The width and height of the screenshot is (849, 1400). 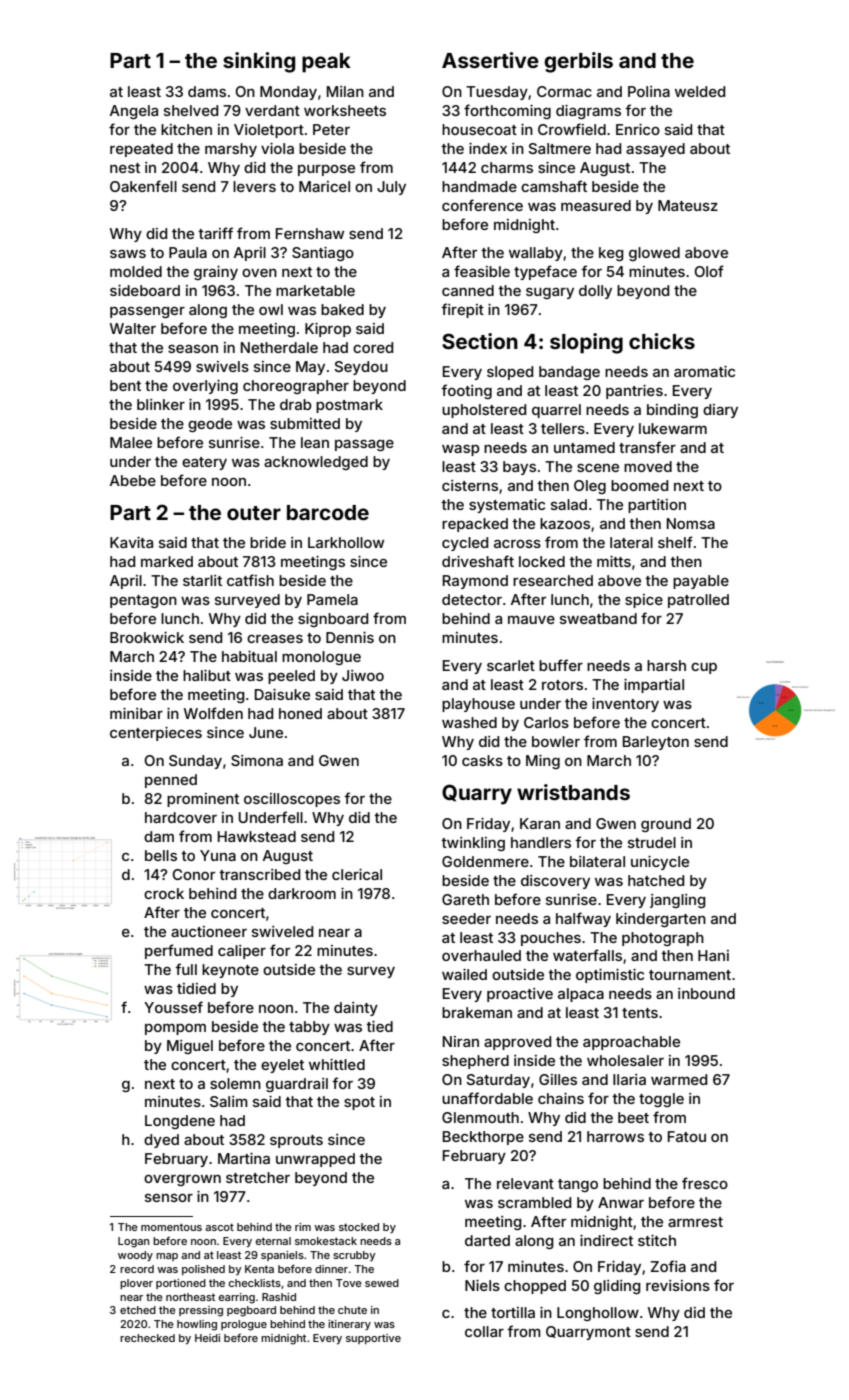 What do you see at coordinates (660, 863) in the screenshot?
I see `unicycle` at bounding box center [660, 863].
